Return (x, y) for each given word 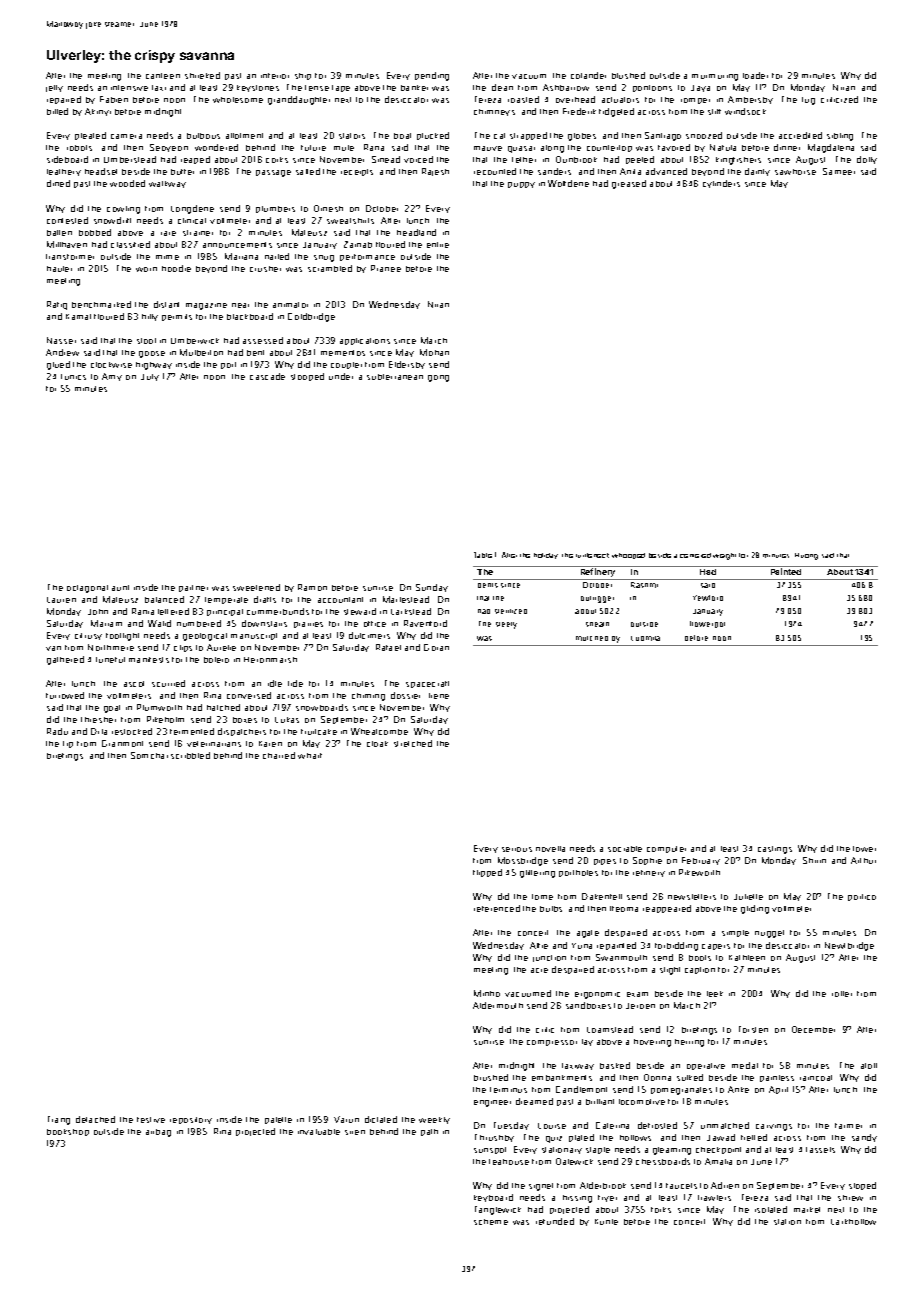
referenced (497, 908)
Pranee (386, 268)
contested (67, 220)
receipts (357, 172)
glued (58, 365)
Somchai (149, 755)
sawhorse (795, 172)
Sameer (839, 171)
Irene (439, 696)
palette (278, 1120)
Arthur (863, 860)
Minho (487, 993)
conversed (249, 695)
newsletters (692, 897)
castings (775, 850)
